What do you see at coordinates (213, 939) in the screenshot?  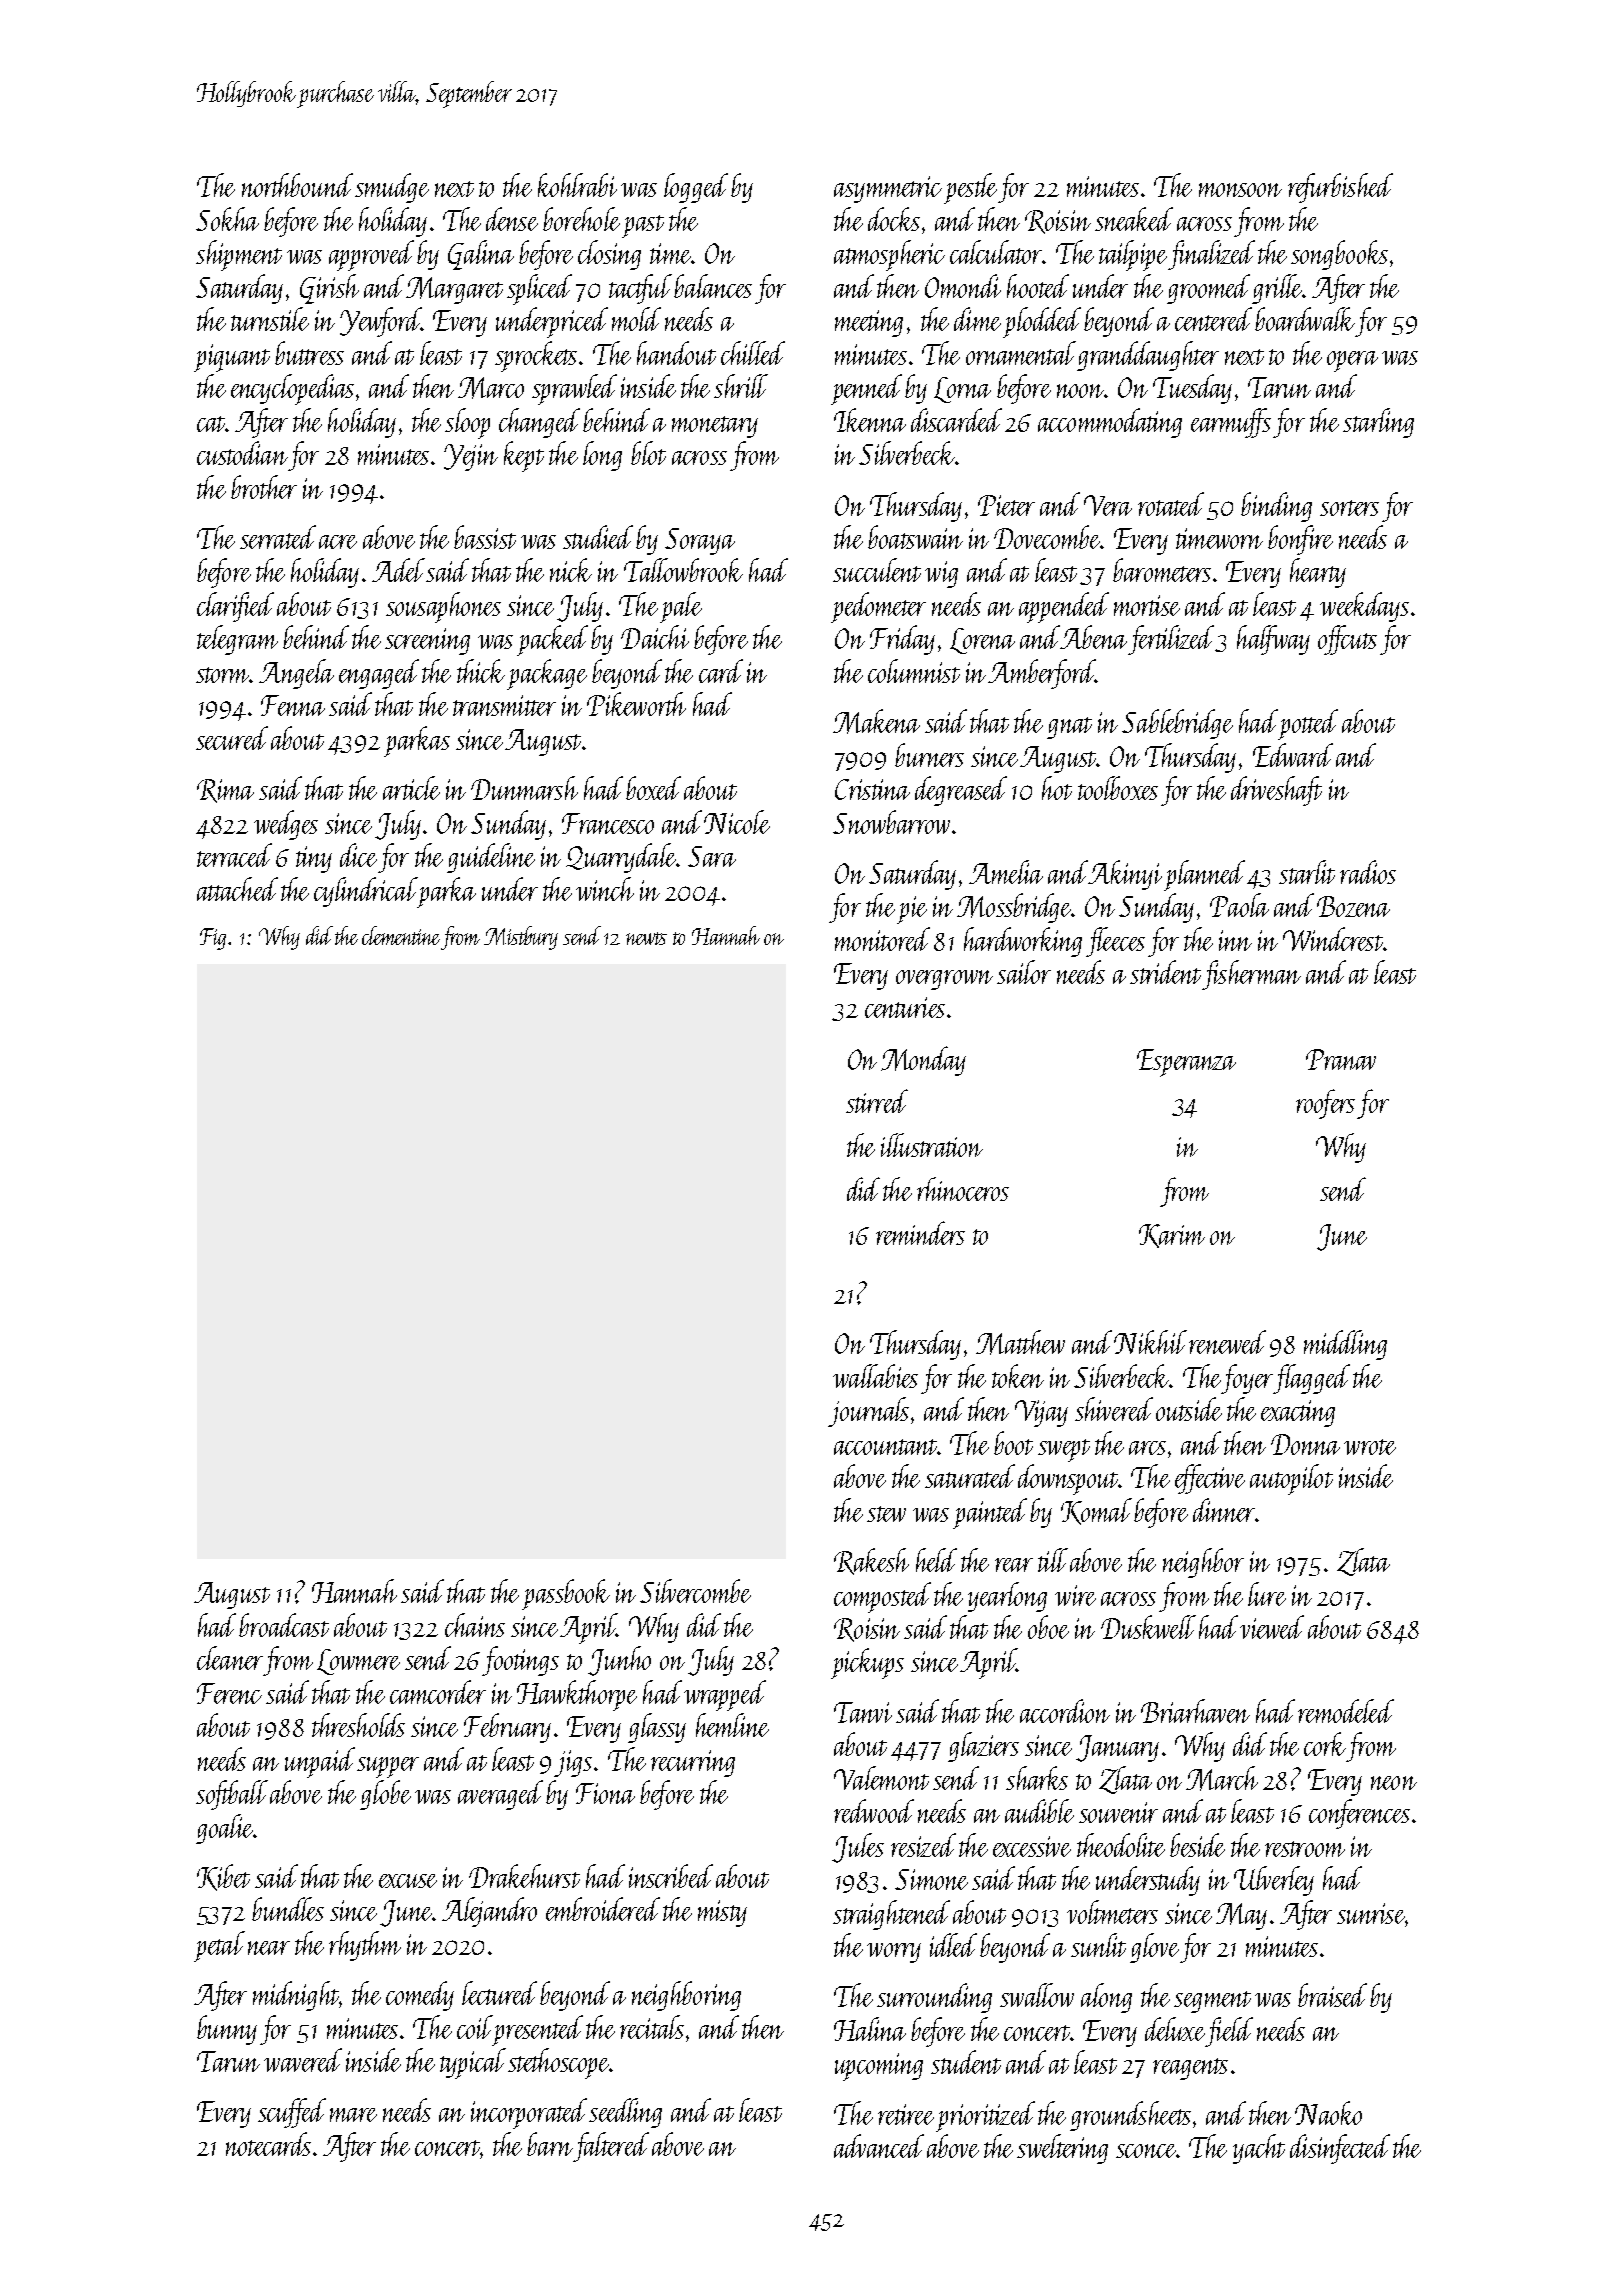 I see `Fig` at bounding box center [213, 939].
